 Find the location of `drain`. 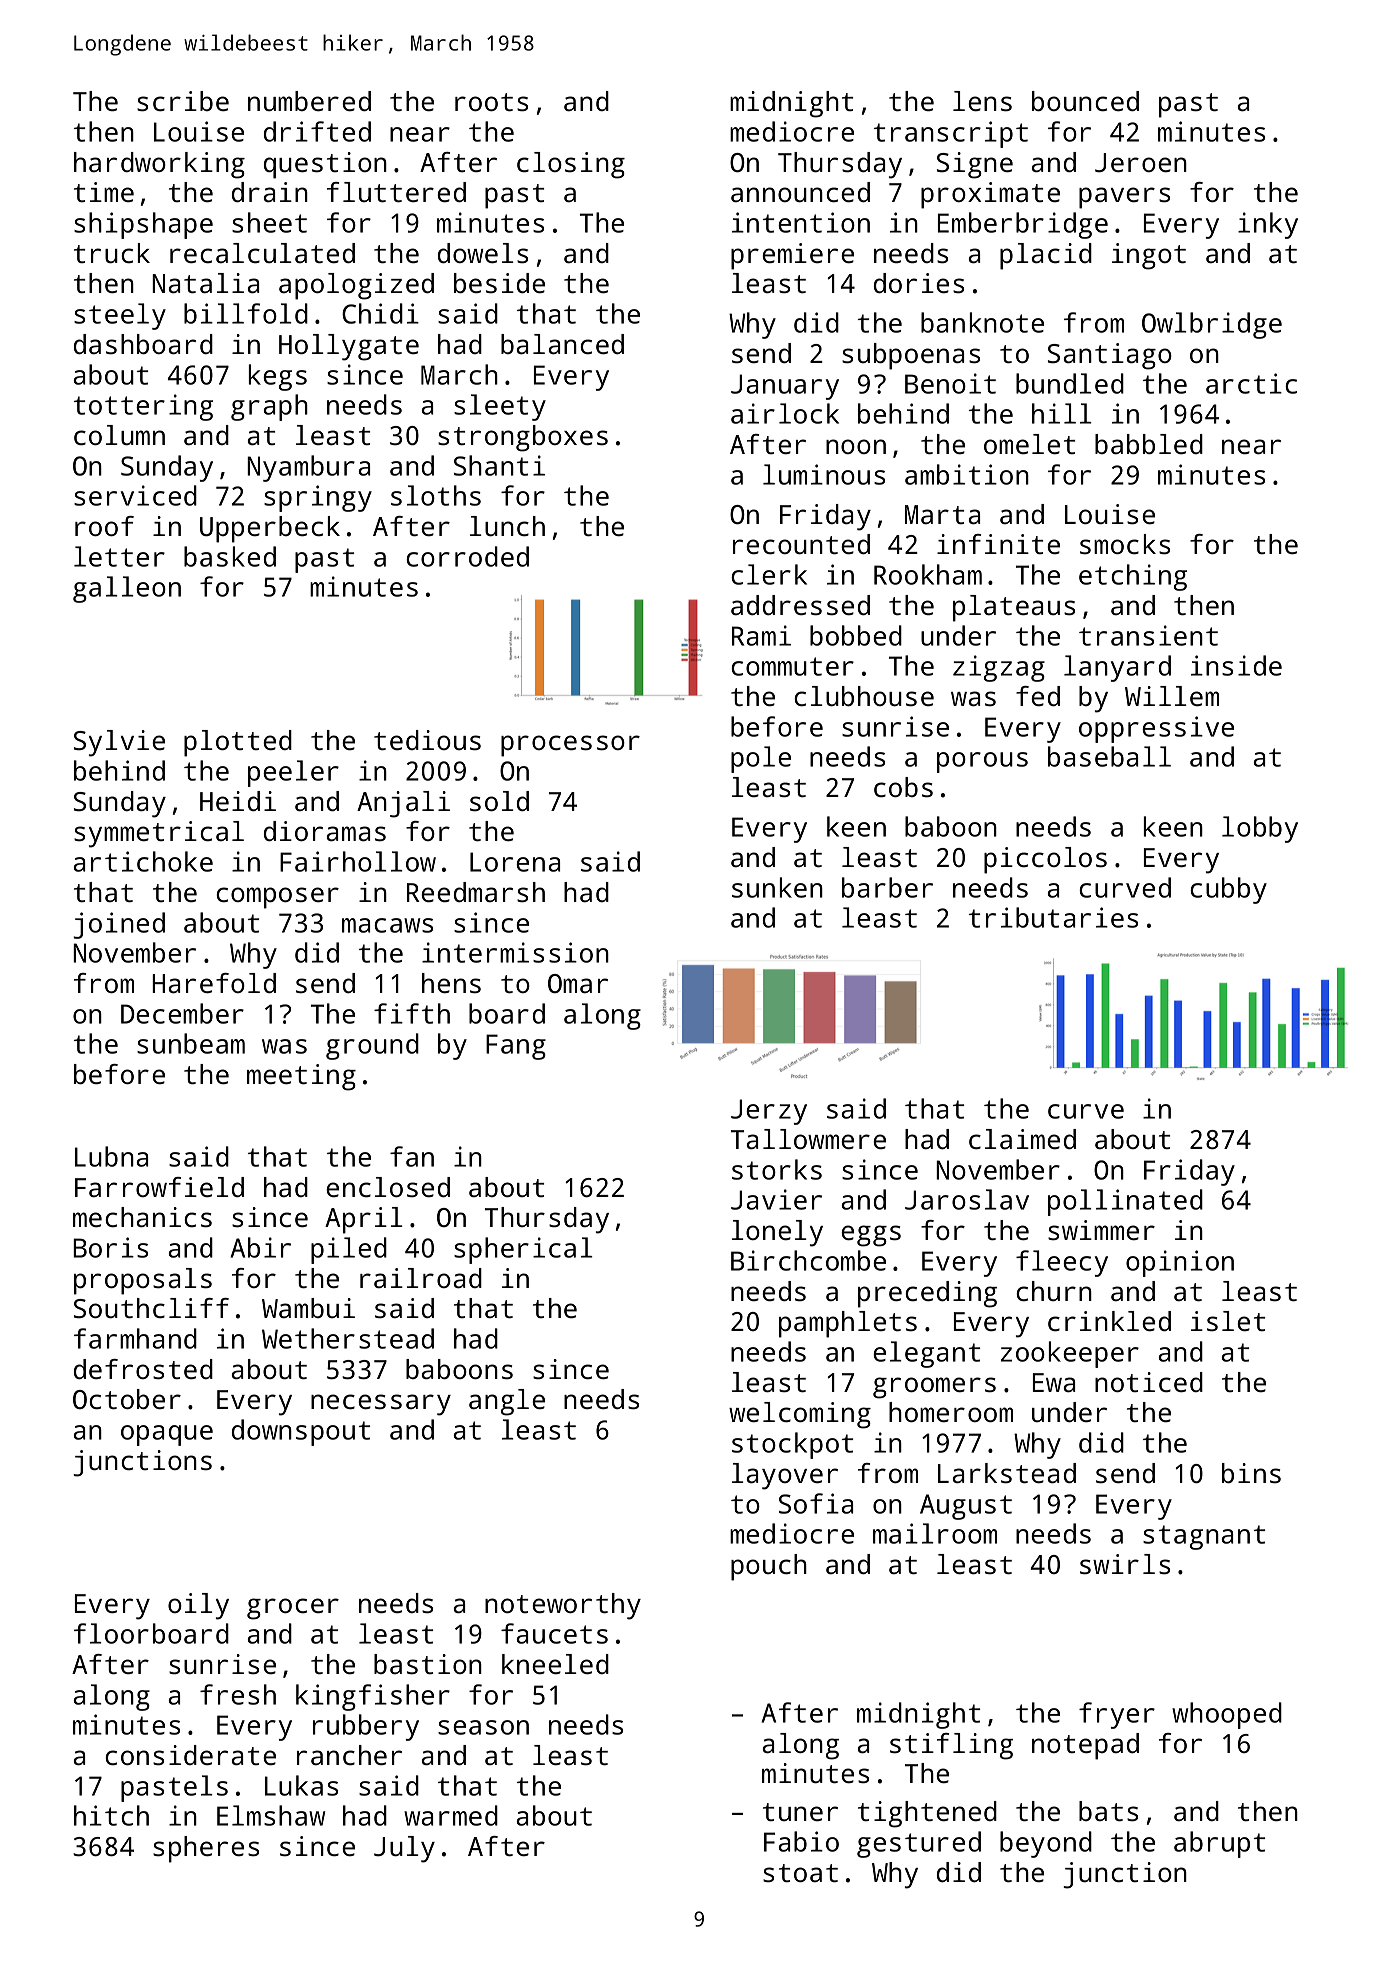

drain is located at coordinates (270, 192).
